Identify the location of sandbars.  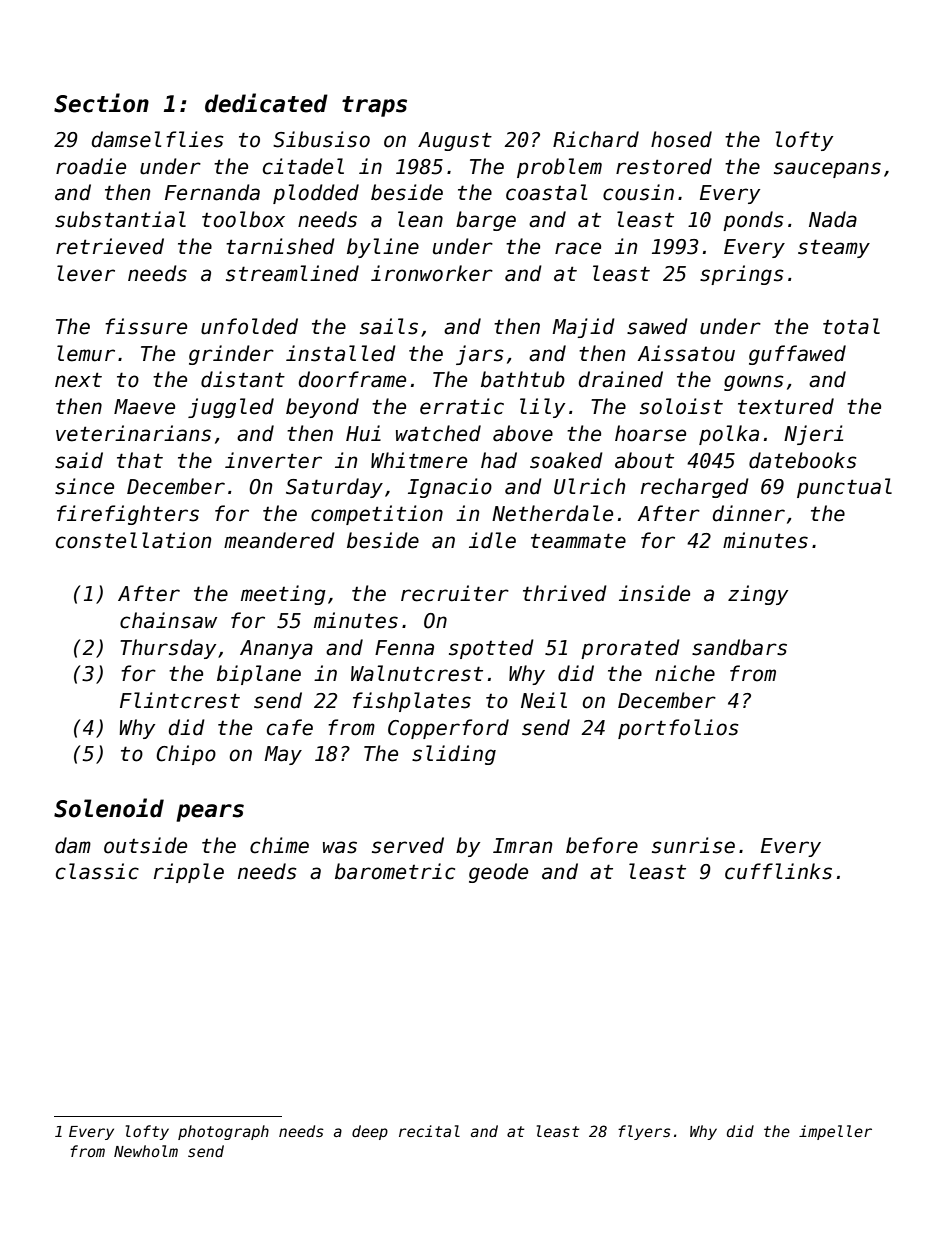
(739, 647).
